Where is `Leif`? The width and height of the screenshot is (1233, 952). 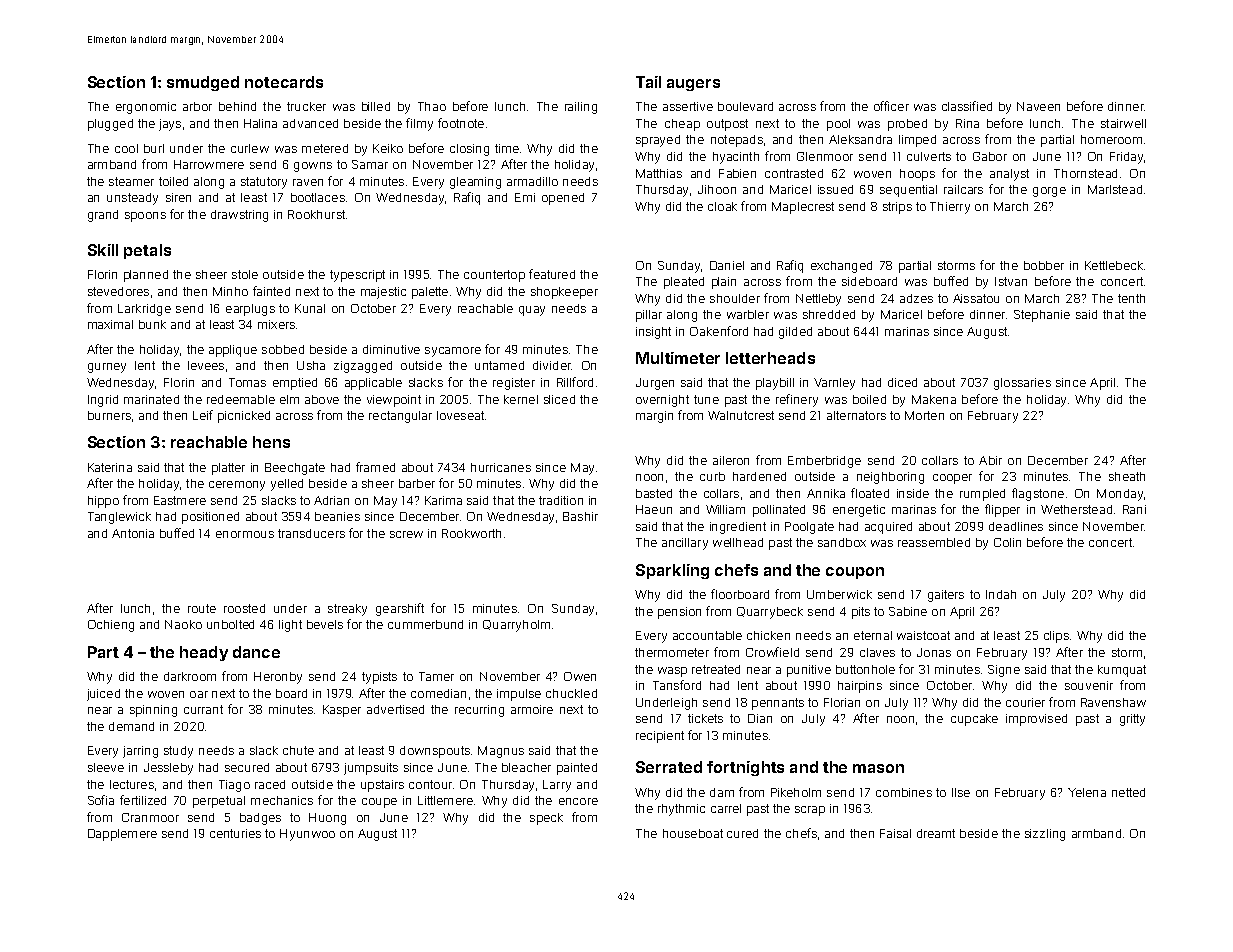
Leif is located at coordinates (203, 415).
